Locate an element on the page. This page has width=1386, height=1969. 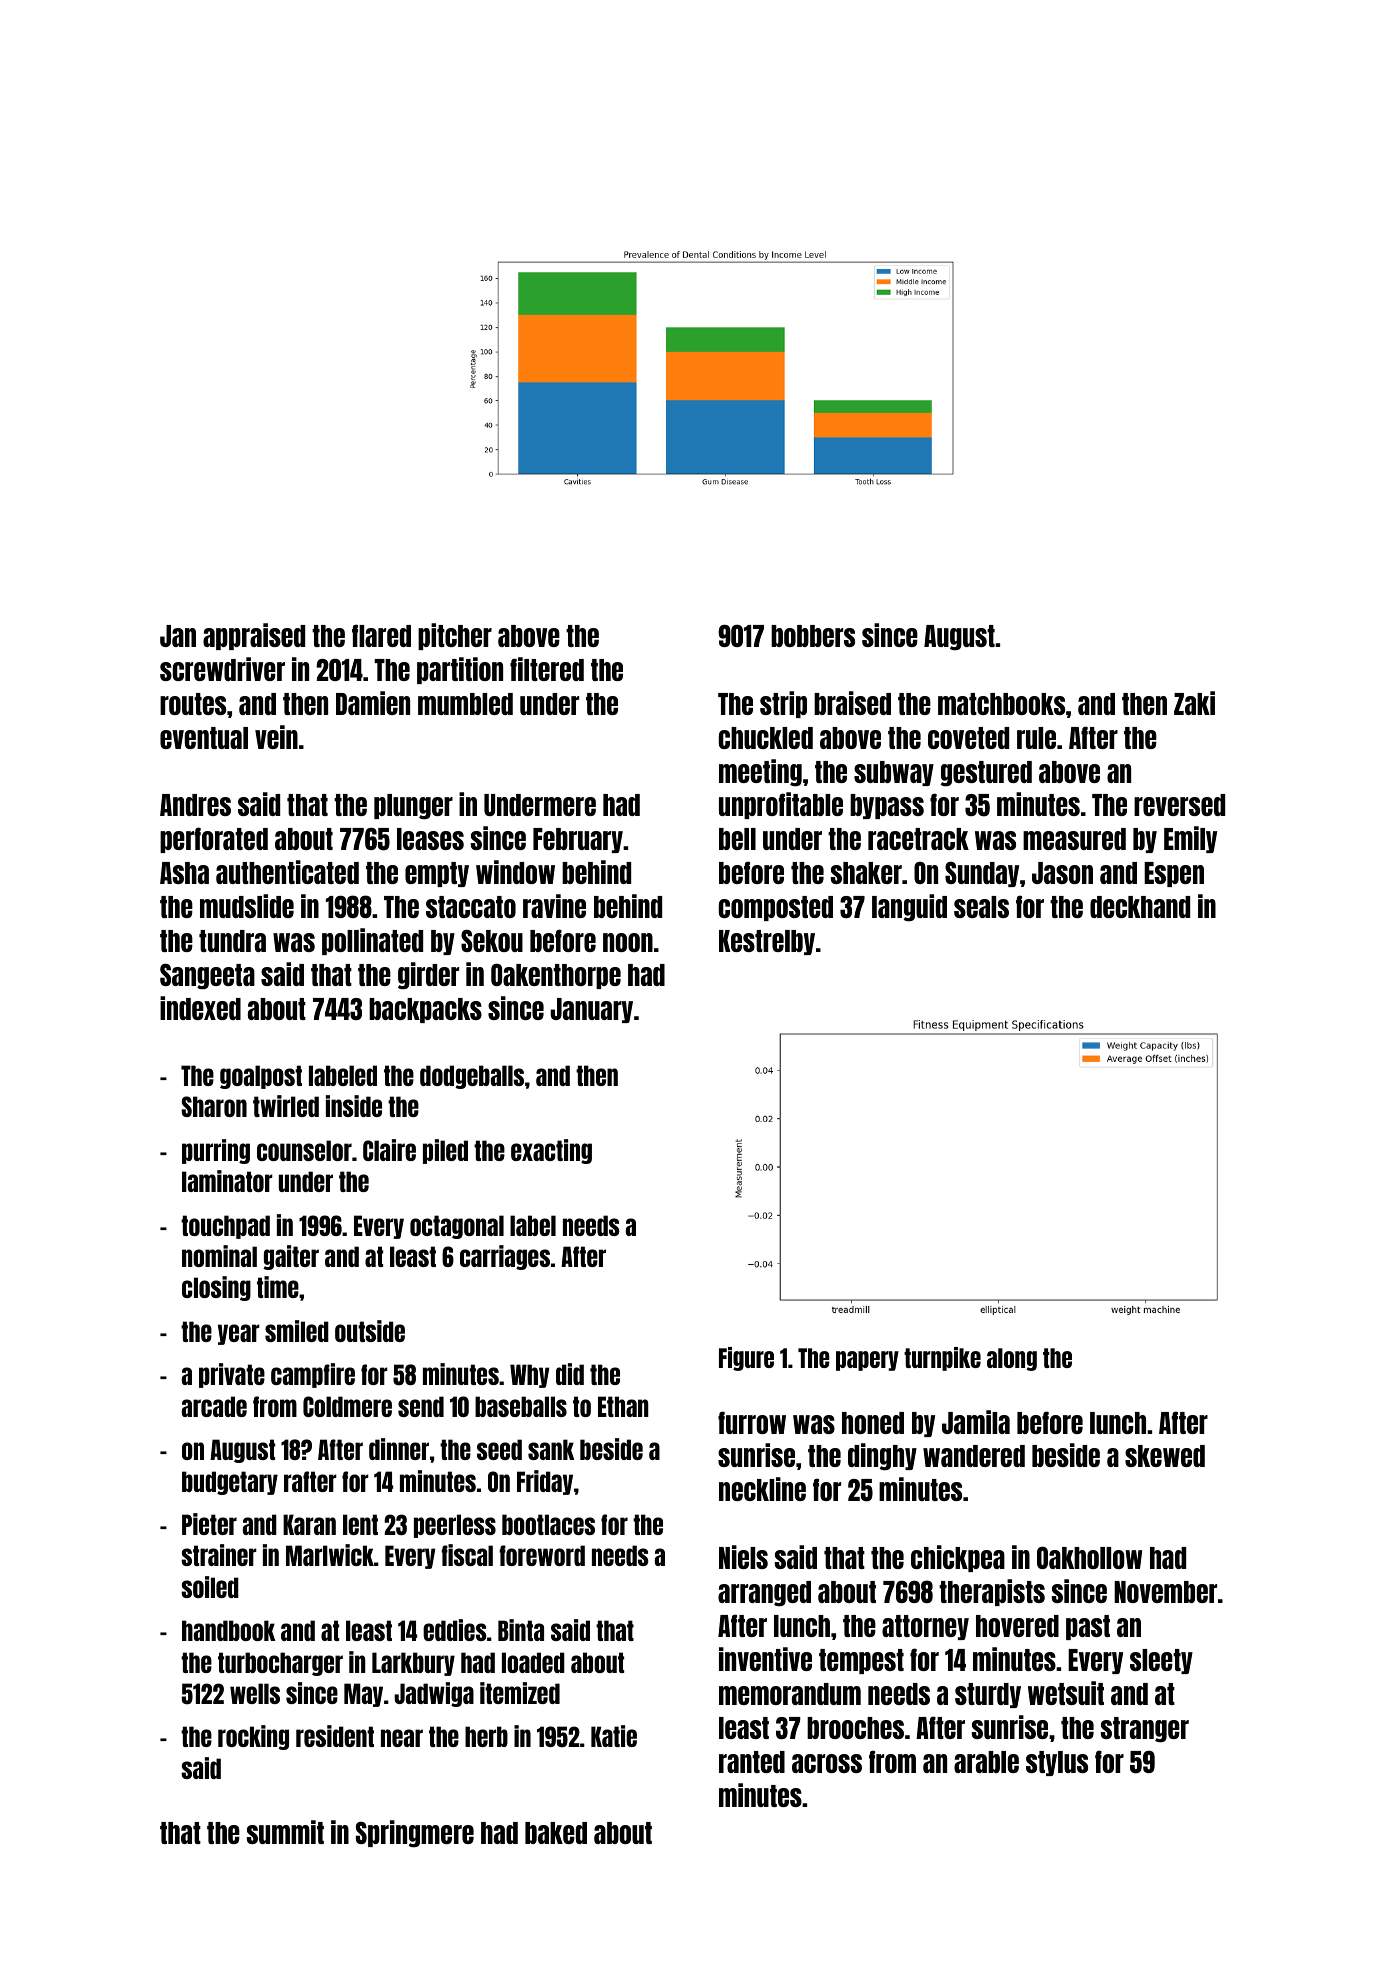
backpacks is located at coordinates (425, 1010).
